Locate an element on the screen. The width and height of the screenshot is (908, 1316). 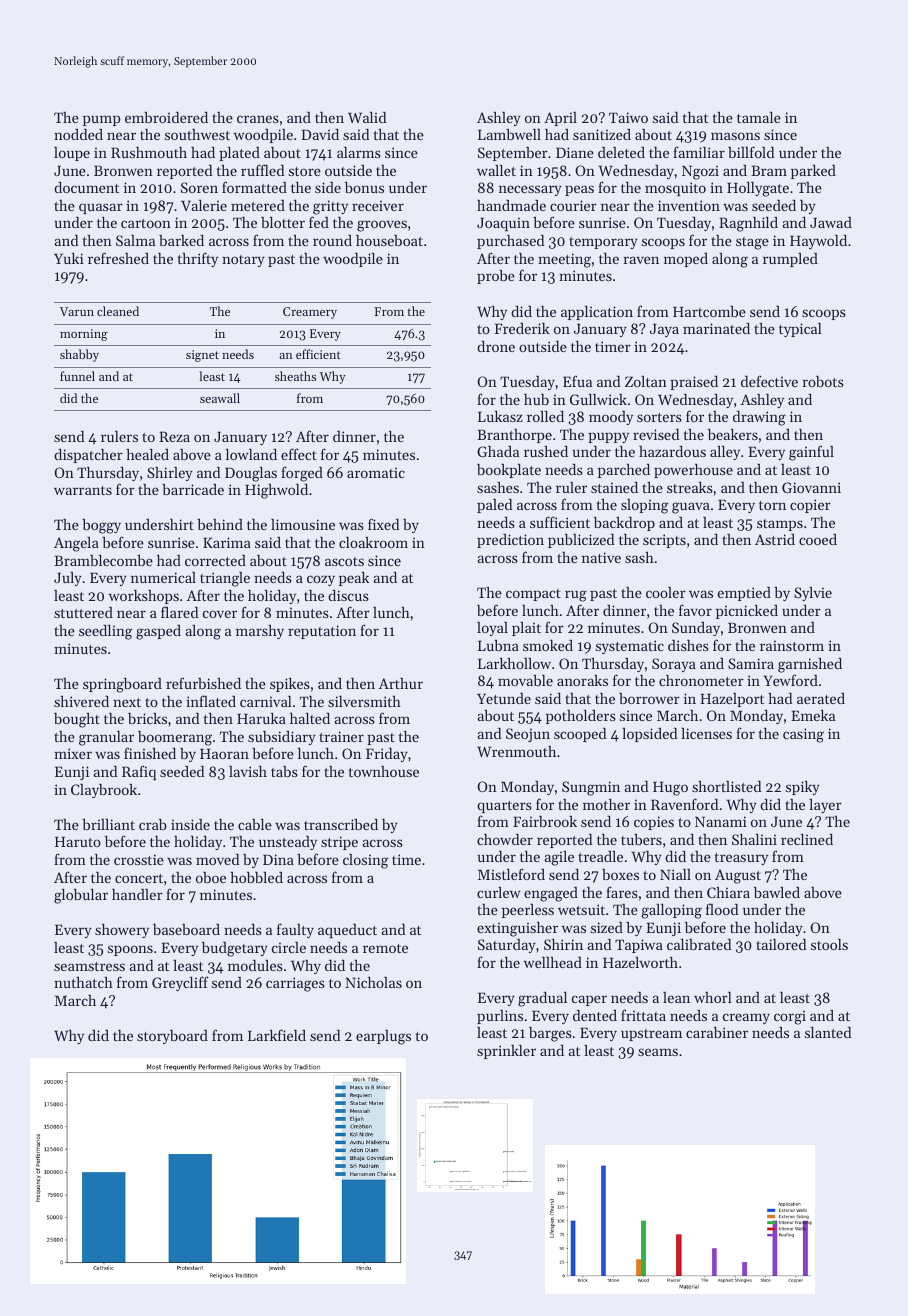
handmade is located at coordinates (511, 205).
